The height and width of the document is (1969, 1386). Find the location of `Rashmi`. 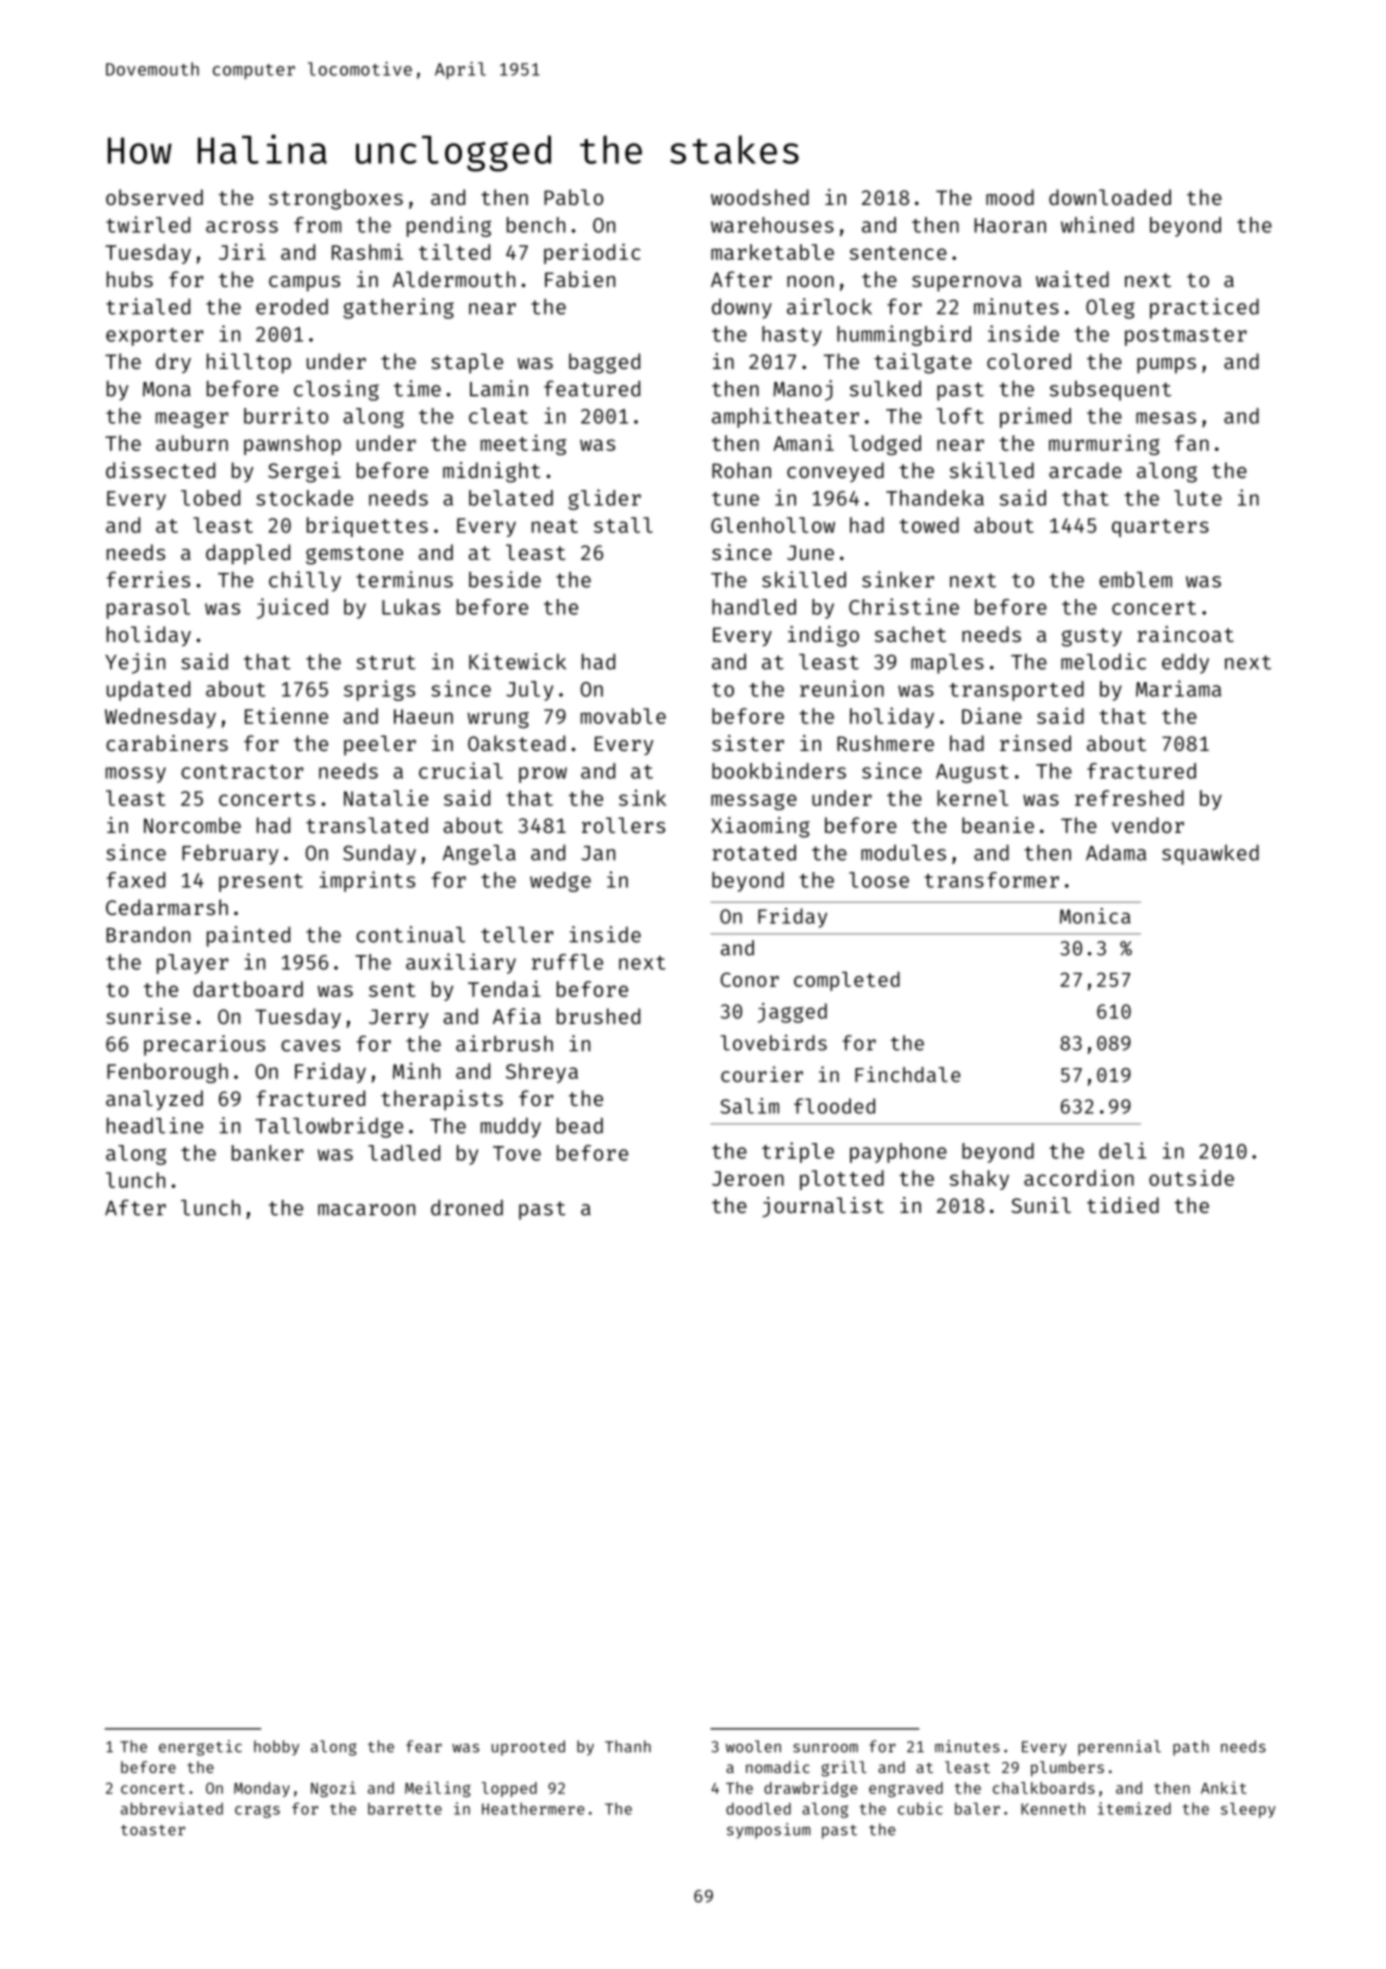

Rashmi is located at coordinates (367, 251).
